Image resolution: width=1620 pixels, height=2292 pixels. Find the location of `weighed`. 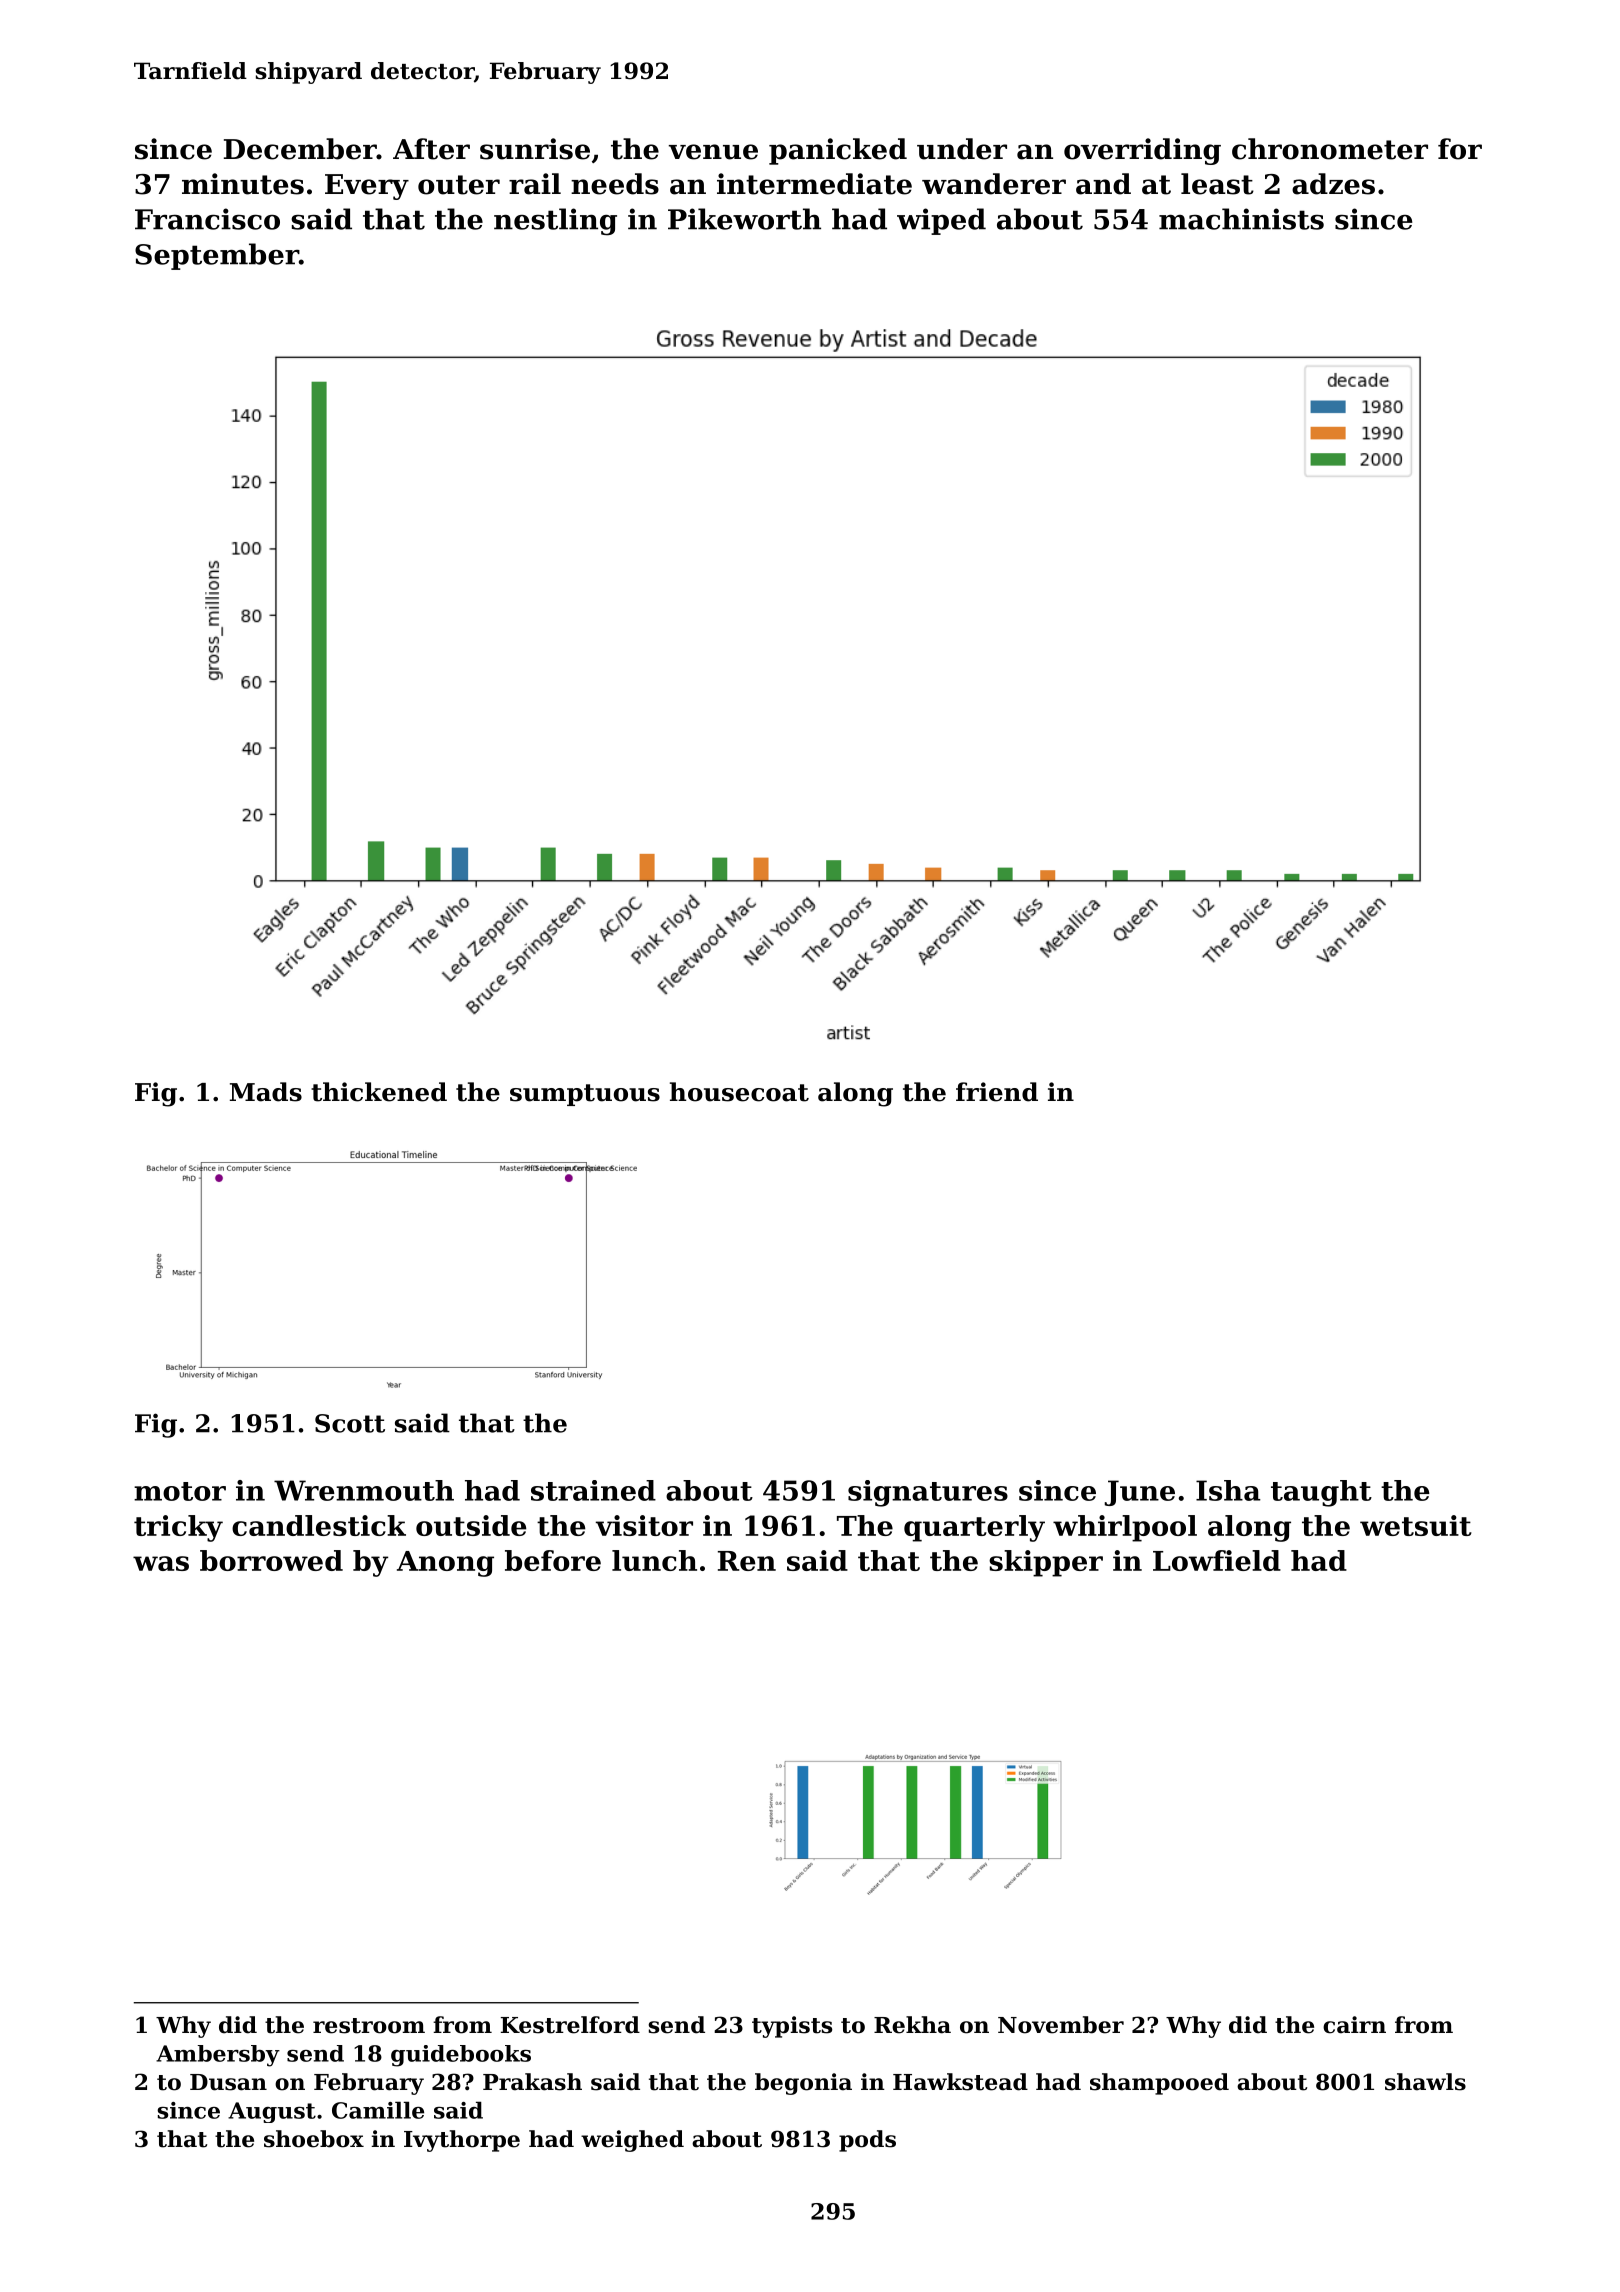

weighed is located at coordinates (632, 2141).
